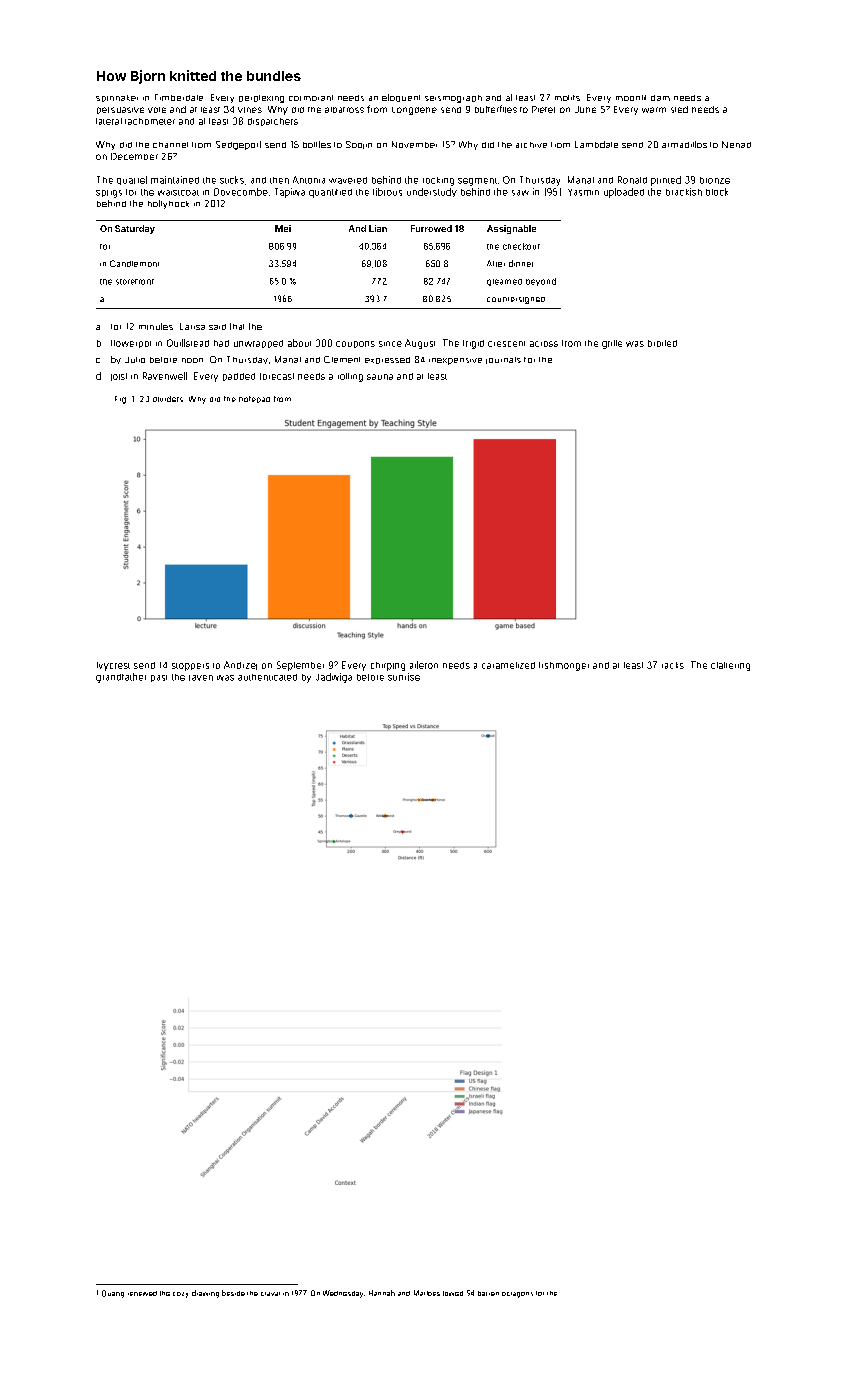 This page has width=849, height=1400. I want to click on sunrise, so click(404, 677).
